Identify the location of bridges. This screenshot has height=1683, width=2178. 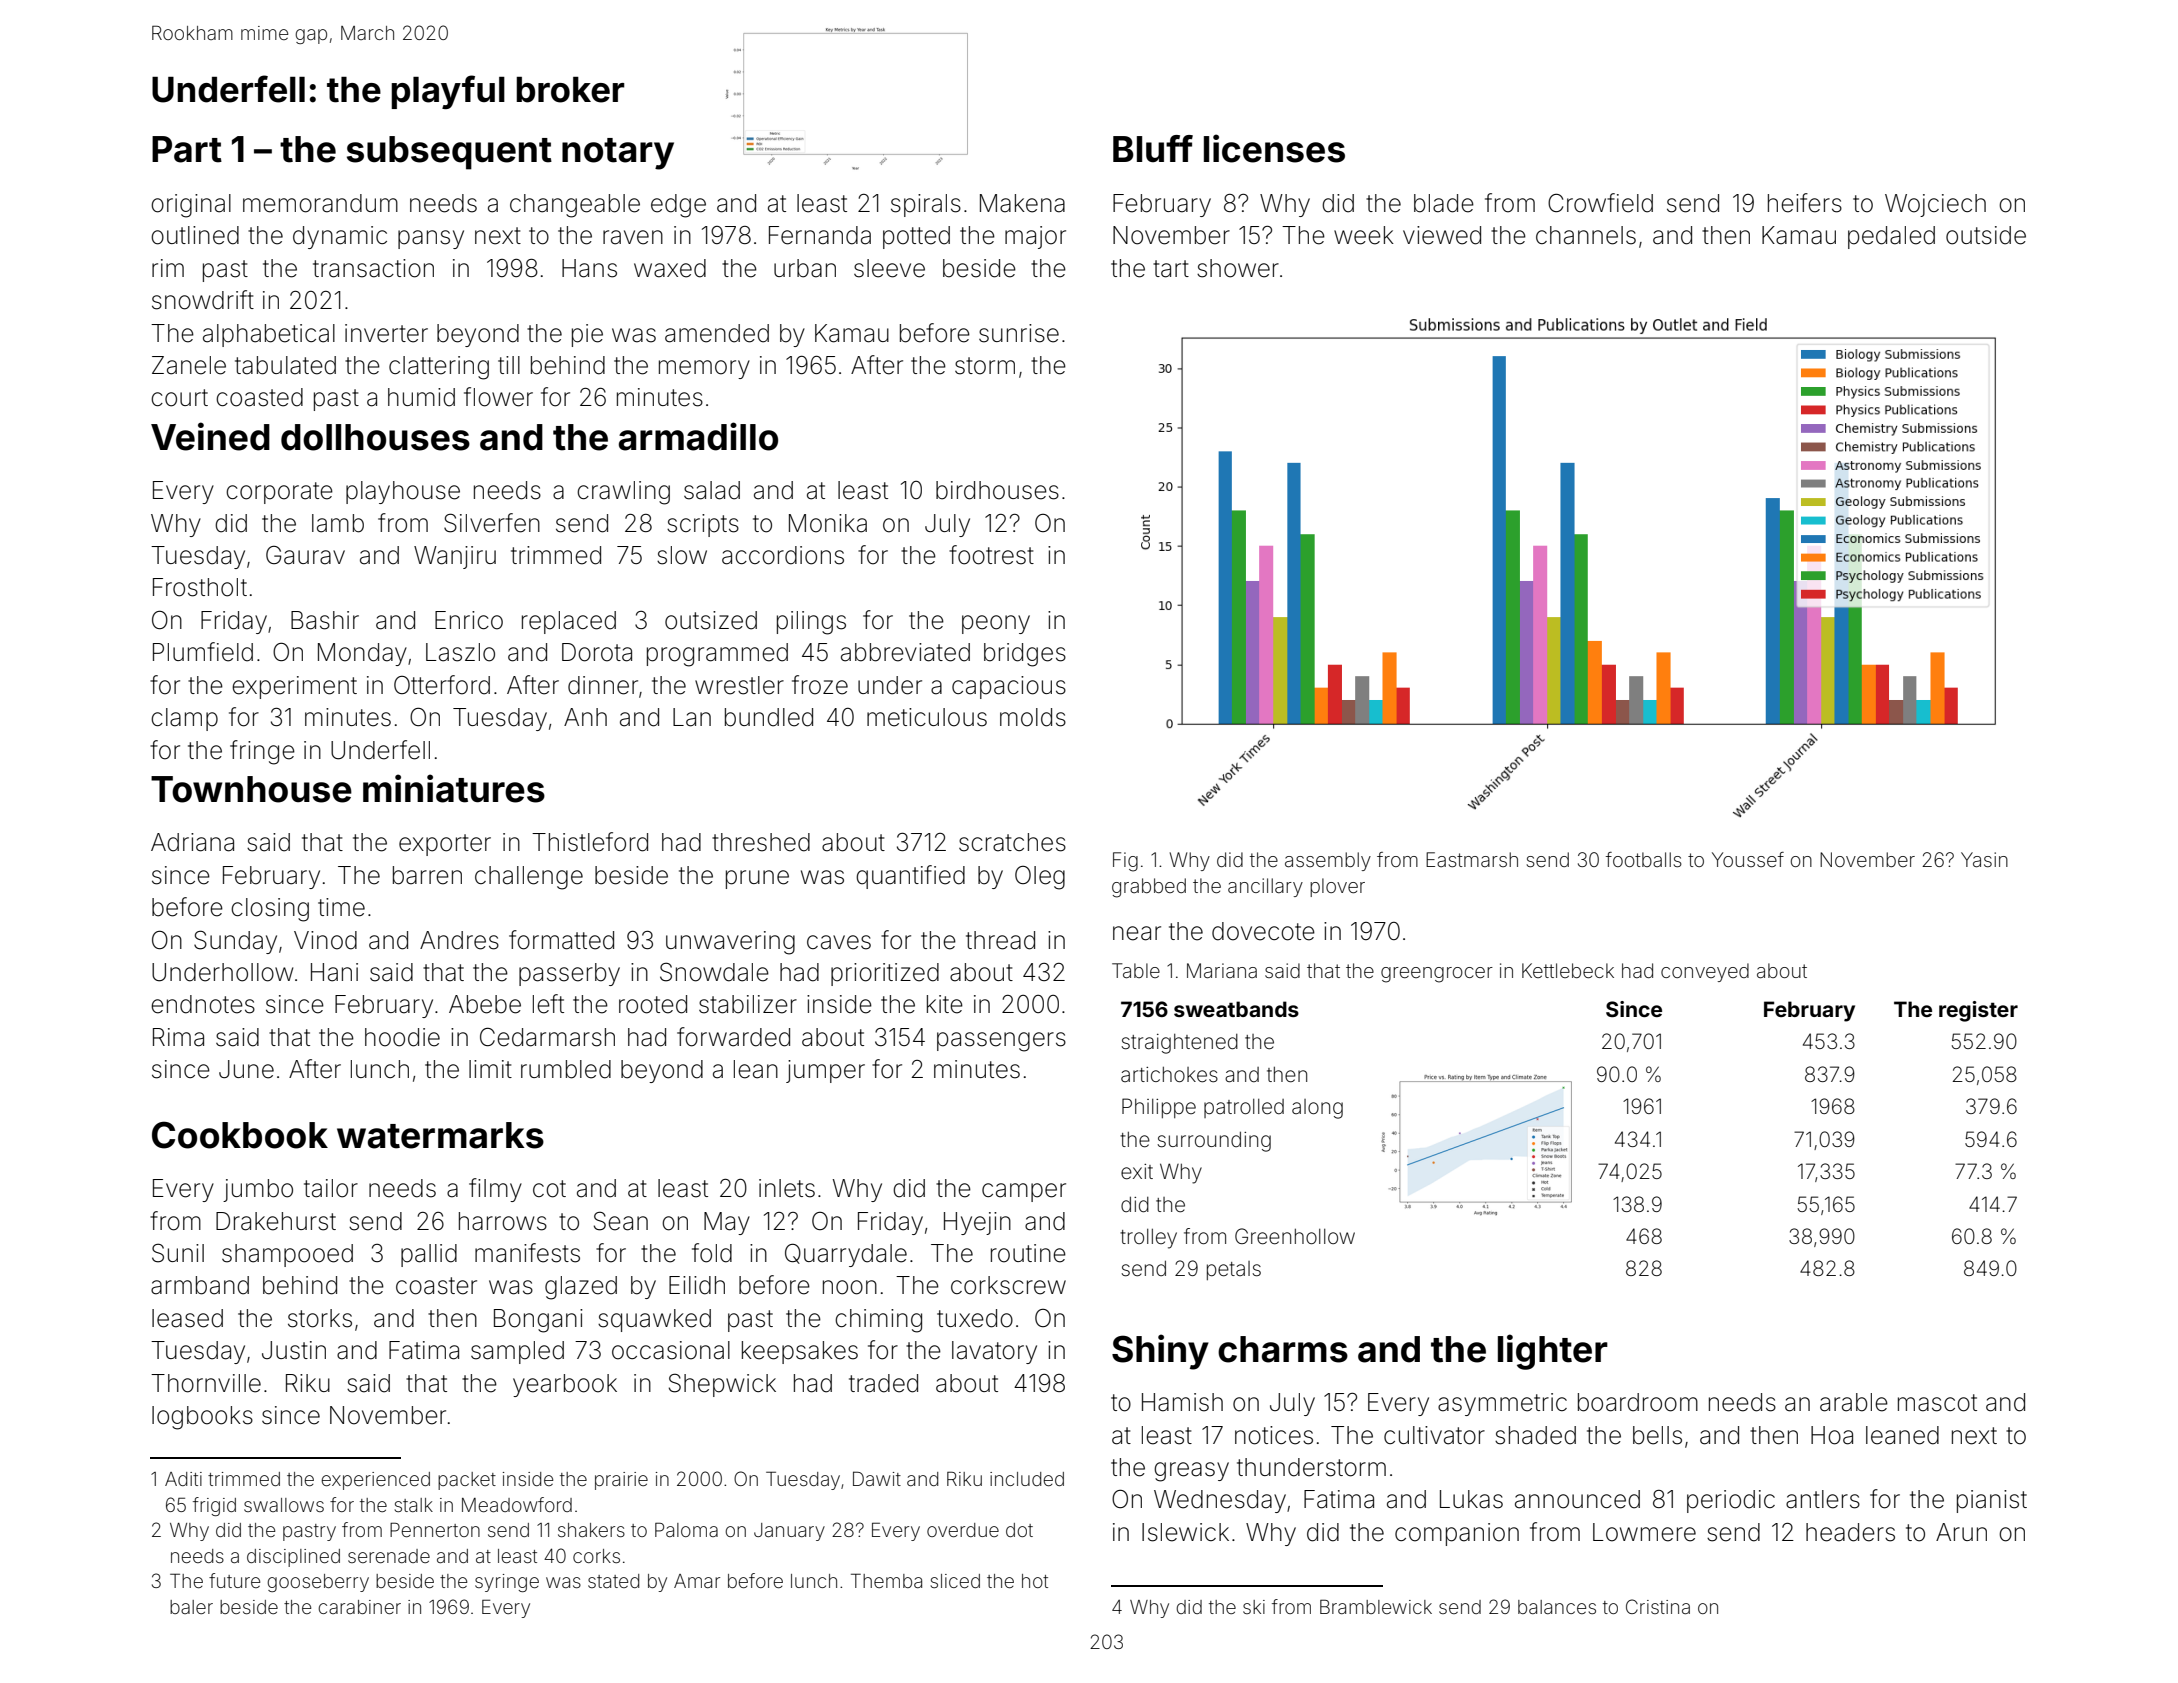
(1025, 655).
